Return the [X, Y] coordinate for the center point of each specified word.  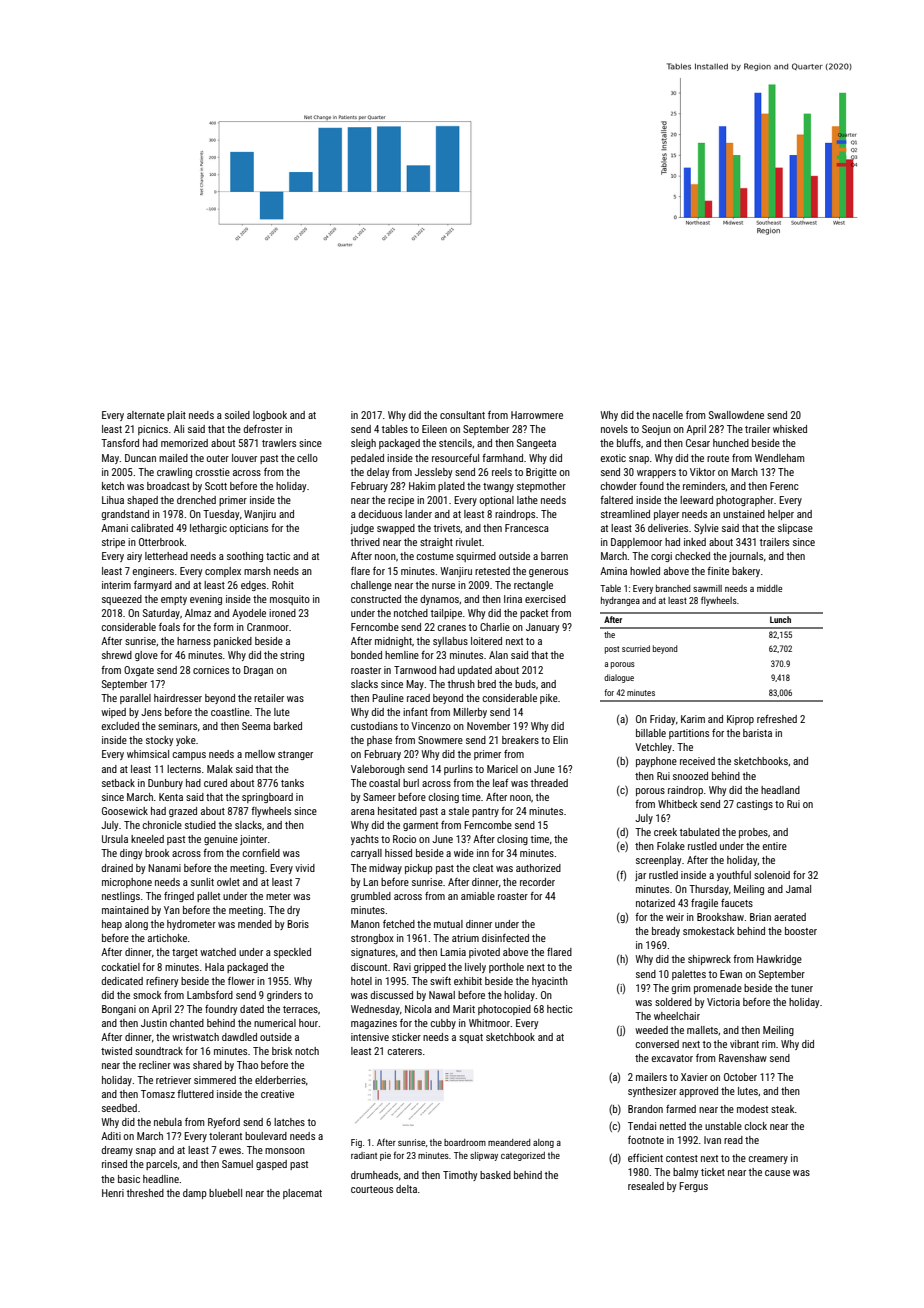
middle [769, 588]
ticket [713, 1172]
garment [420, 826]
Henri [113, 1193]
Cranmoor [268, 627]
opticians [249, 529]
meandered [509, 1142]
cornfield [261, 853]
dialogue [619, 678]
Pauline [388, 698]
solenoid [772, 875]
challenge [371, 586]
